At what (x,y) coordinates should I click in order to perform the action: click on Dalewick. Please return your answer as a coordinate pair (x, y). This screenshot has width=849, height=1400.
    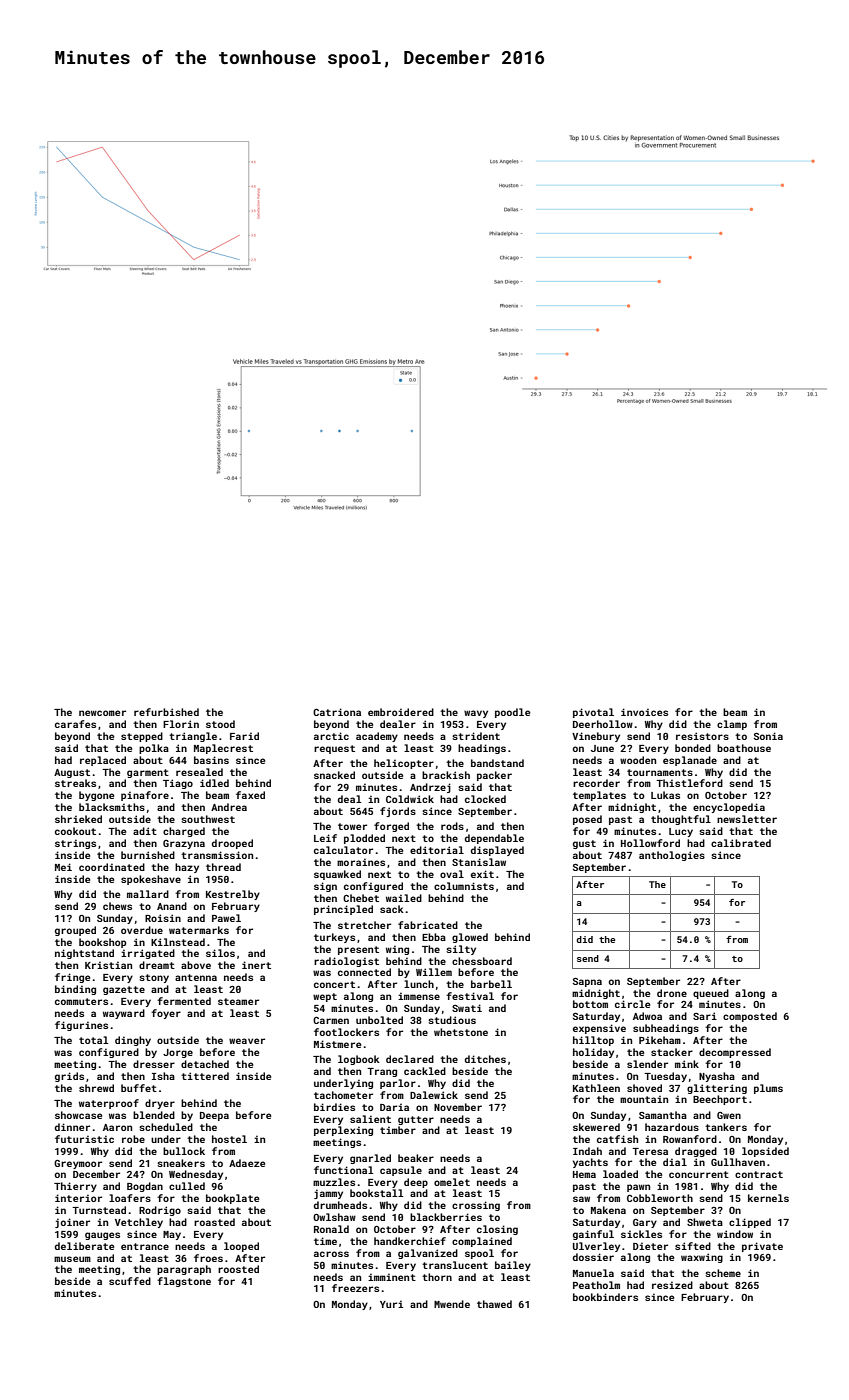
    Looking at the image, I should click on (434, 1095).
